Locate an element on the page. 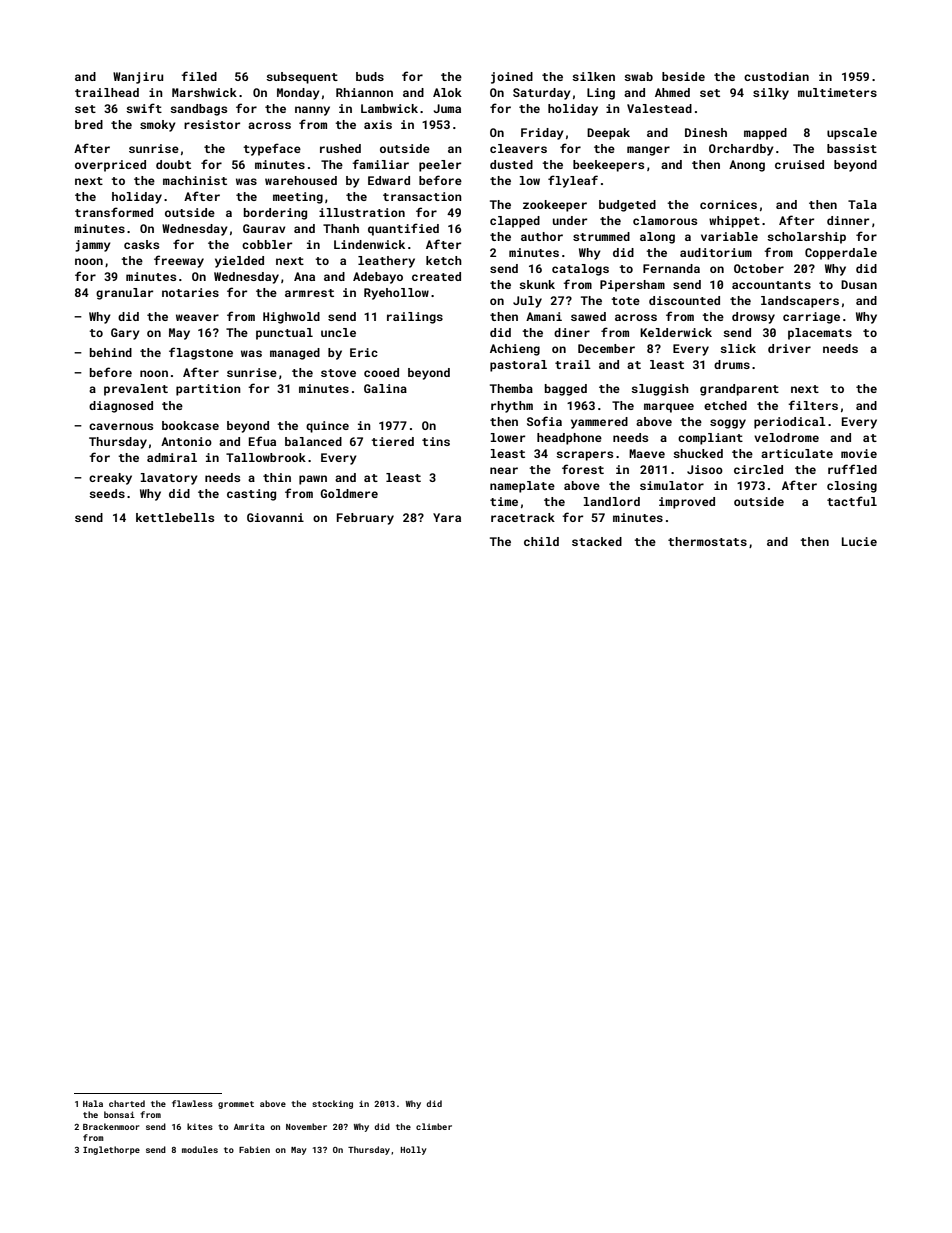 The width and height of the document is (952, 1233). climber is located at coordinates (434, 1126).
